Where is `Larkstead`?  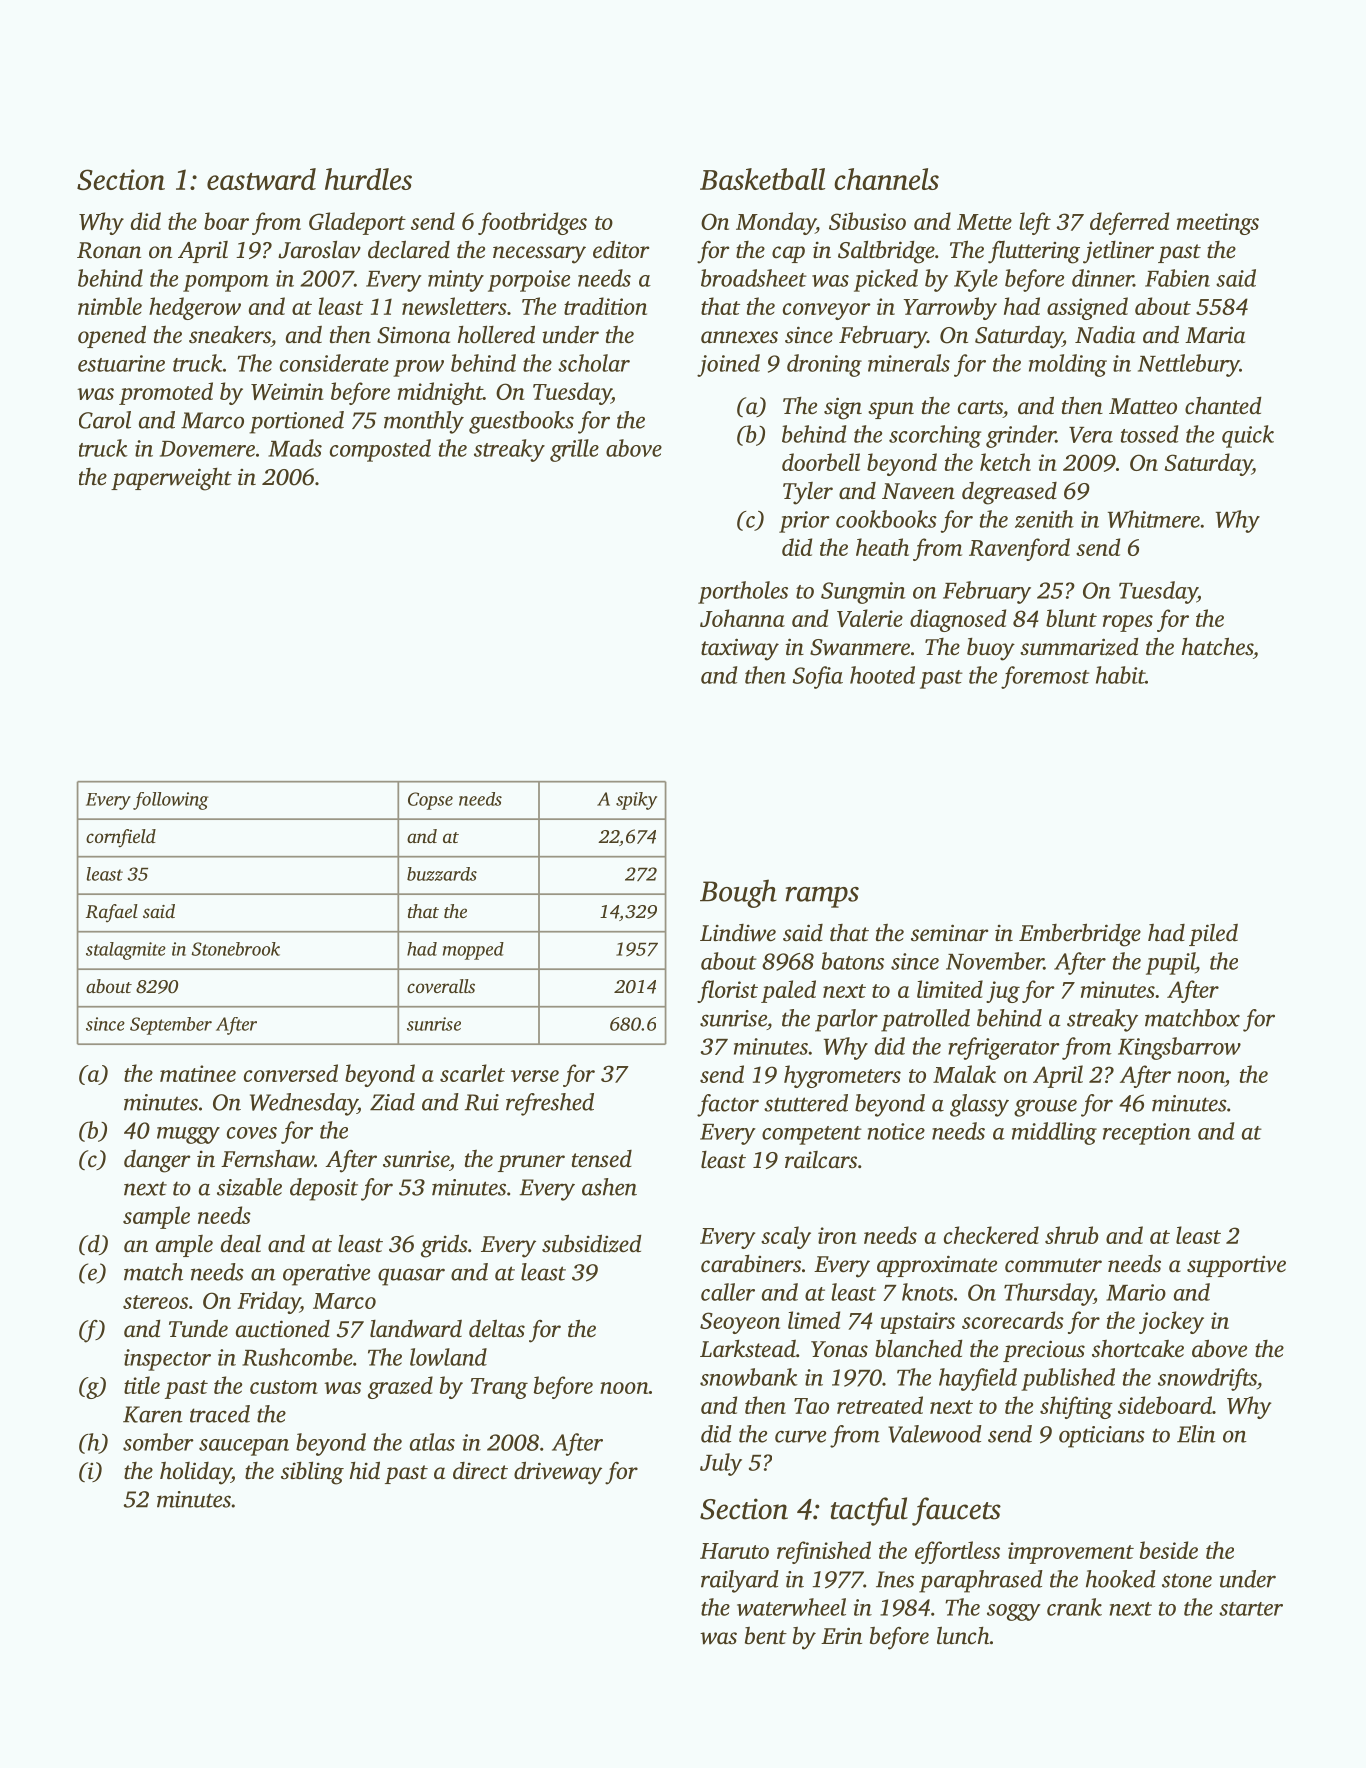 Larkstead is located at coordinates (748, 1349).
